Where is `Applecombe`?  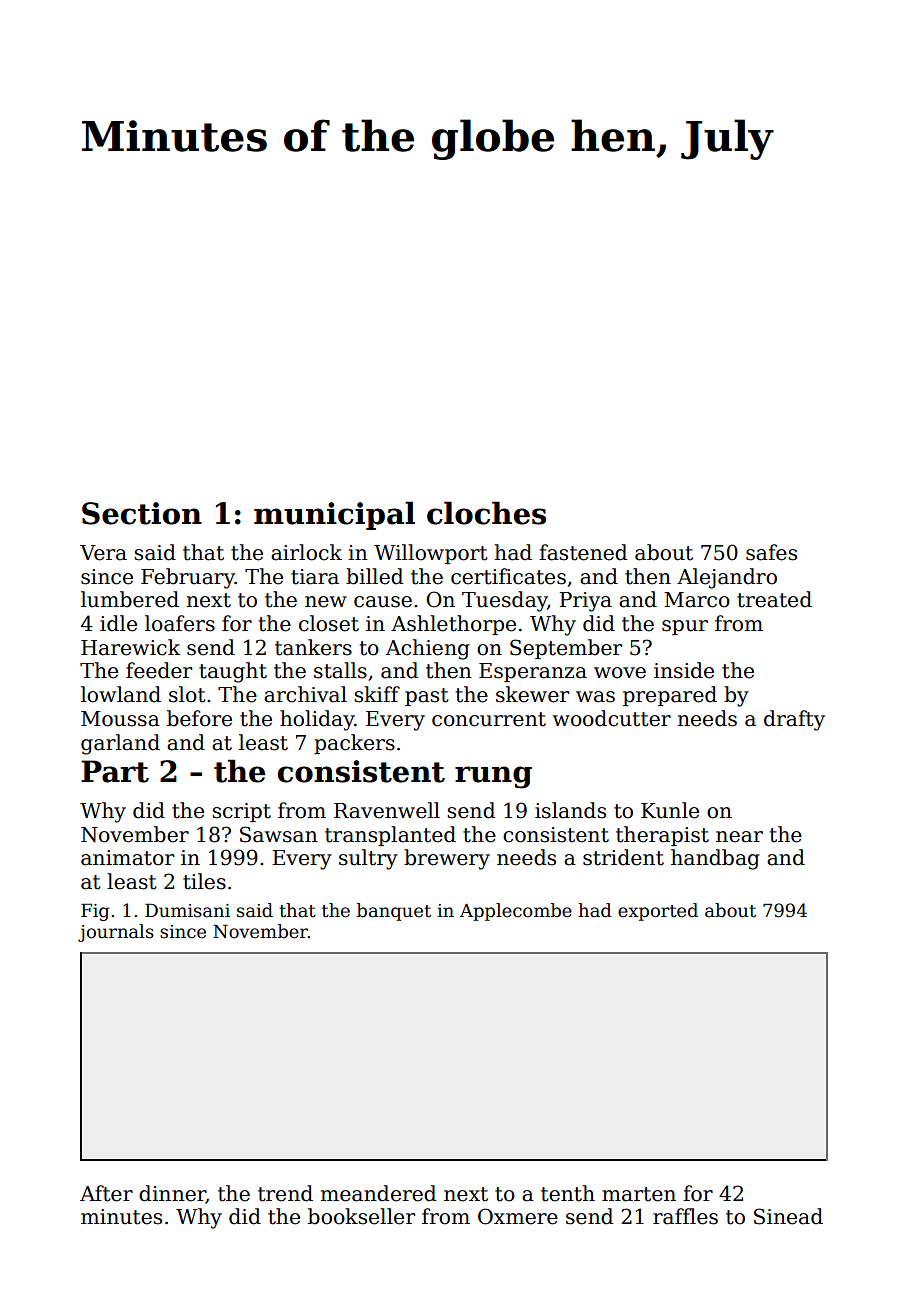
Applecombe is located at coordinates (516, 912).
